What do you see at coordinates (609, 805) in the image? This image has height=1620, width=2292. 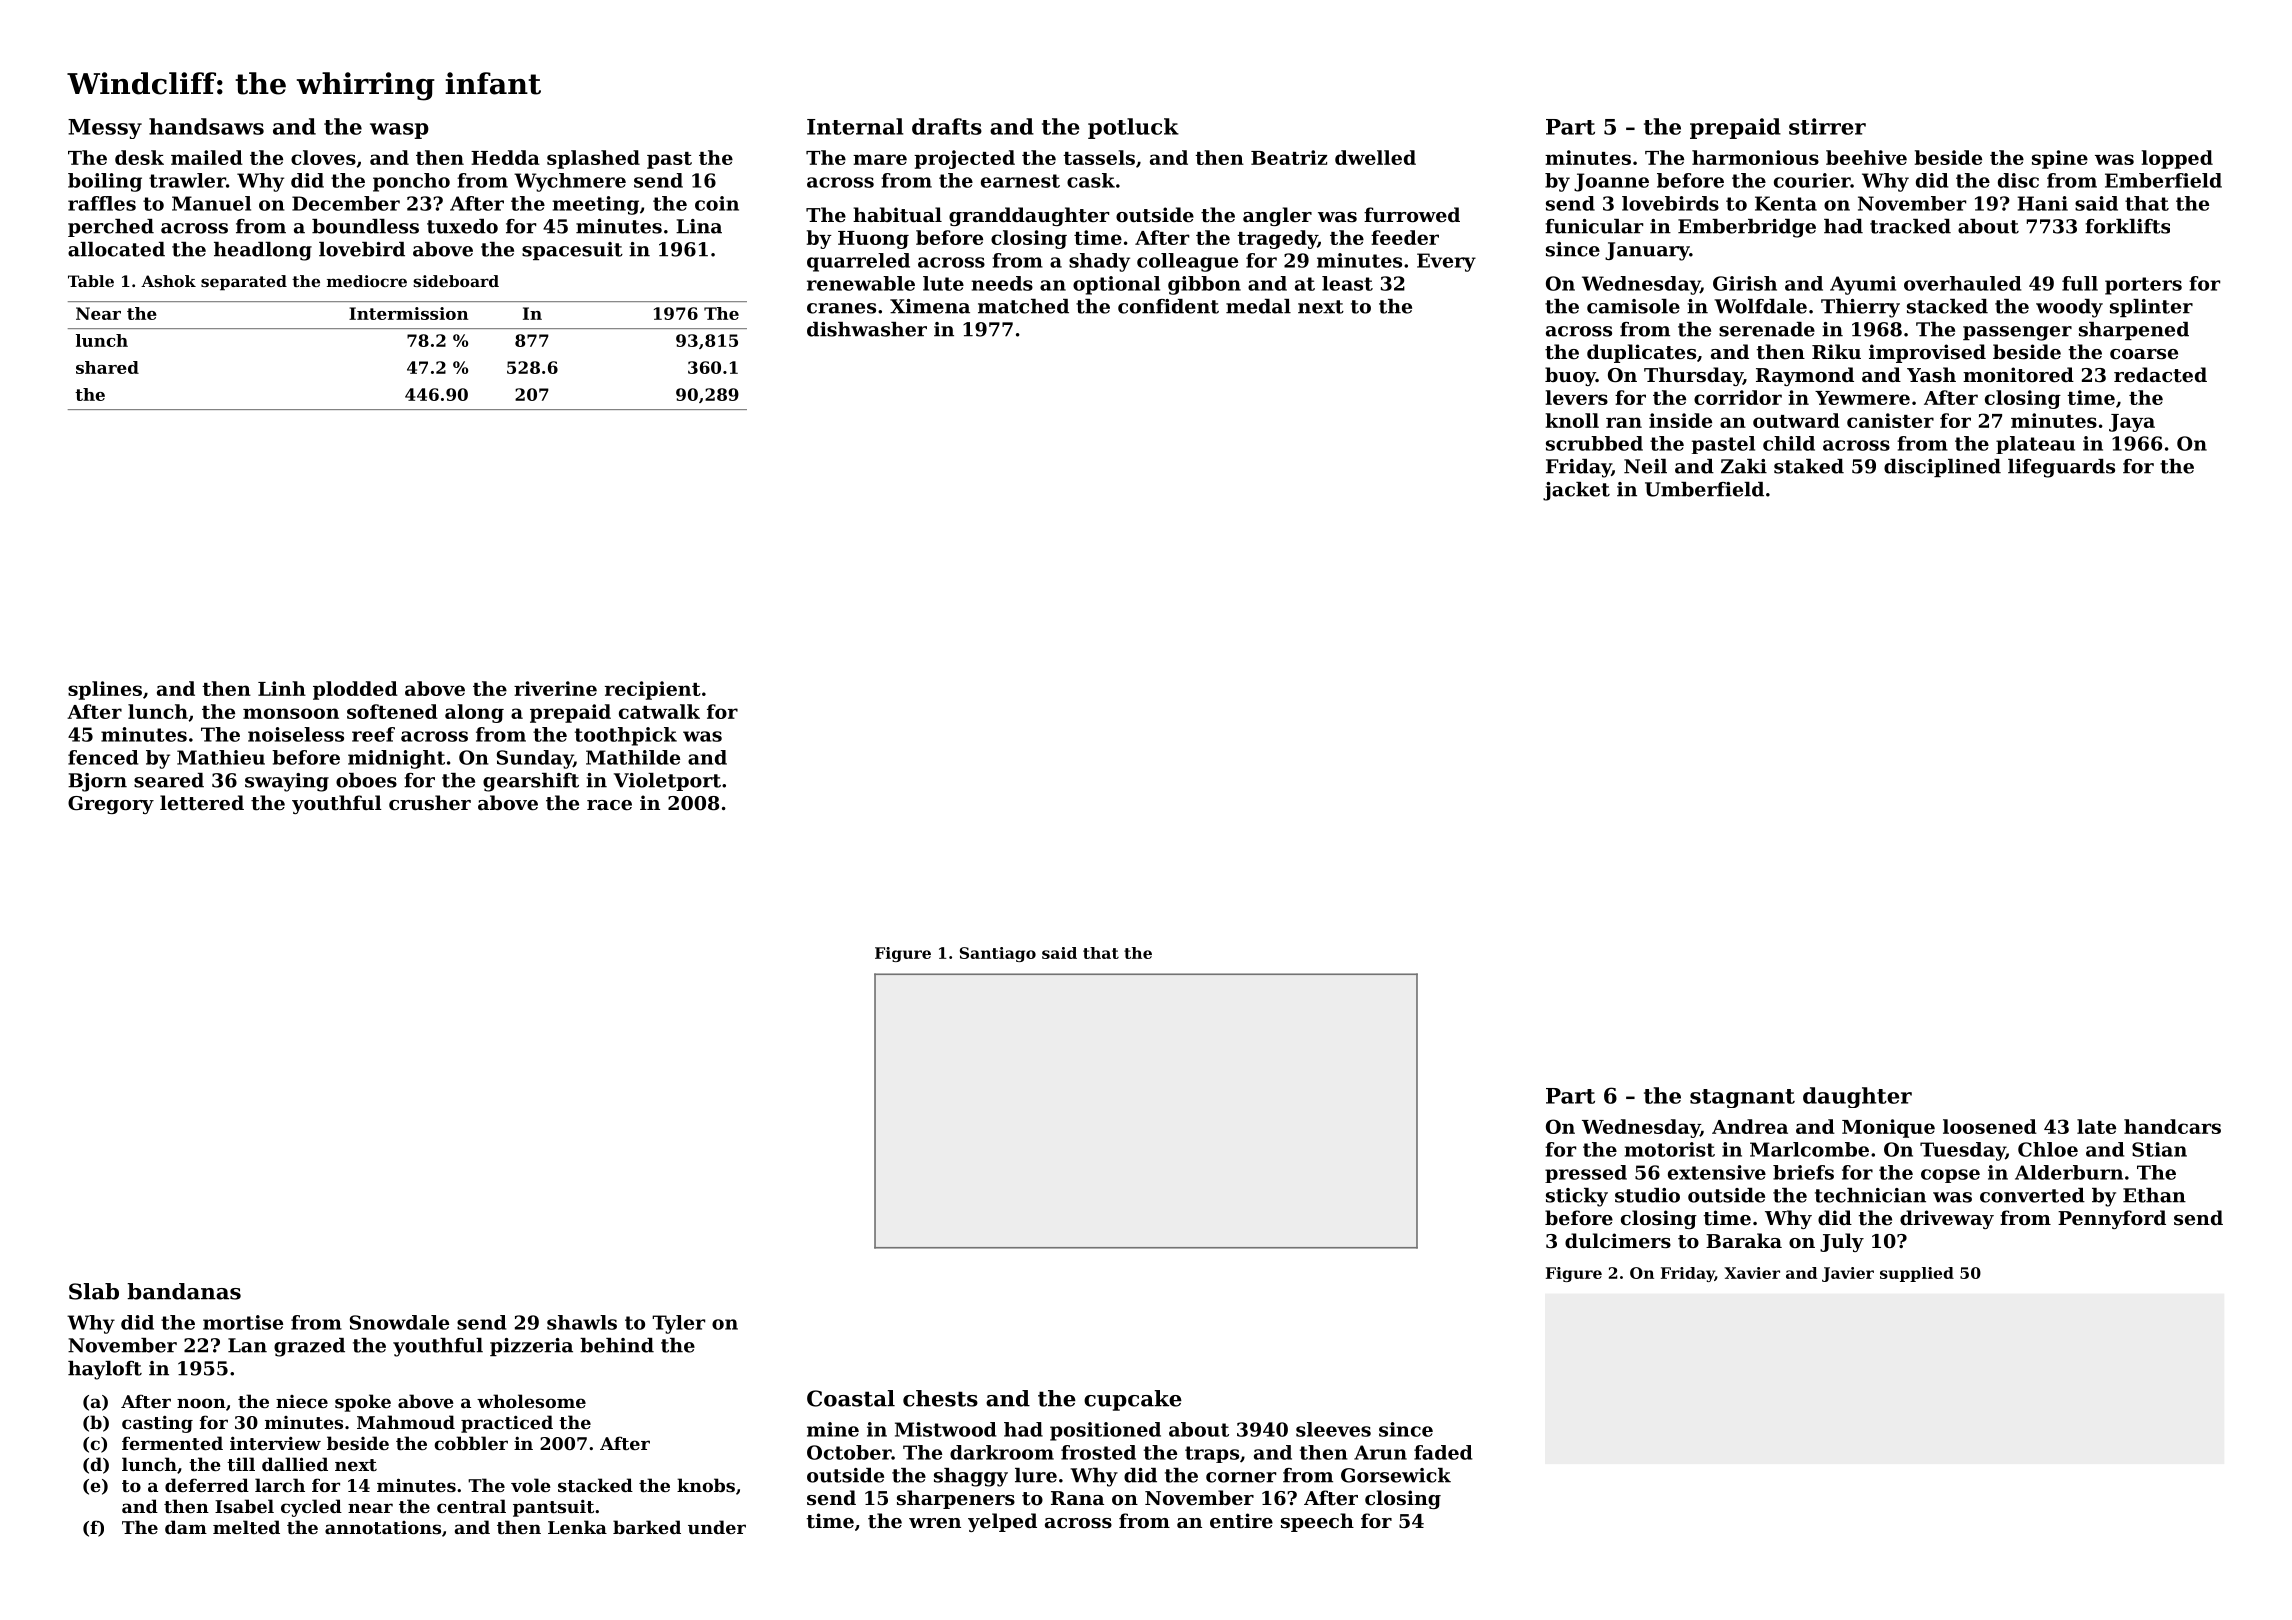 I see `race` at bounding box center [609, 805].
